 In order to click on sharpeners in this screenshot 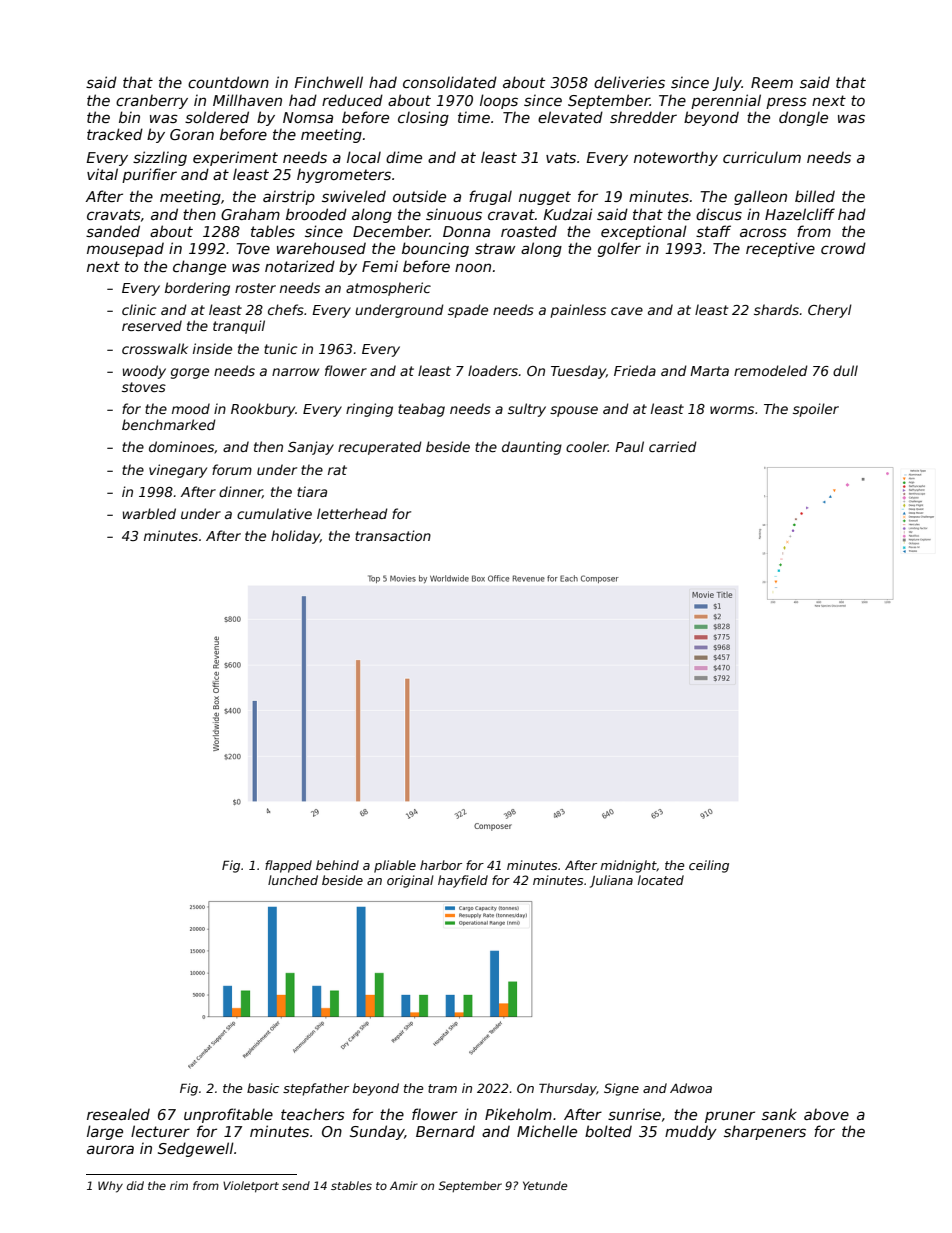, I will do `click(765, 1132)`.
